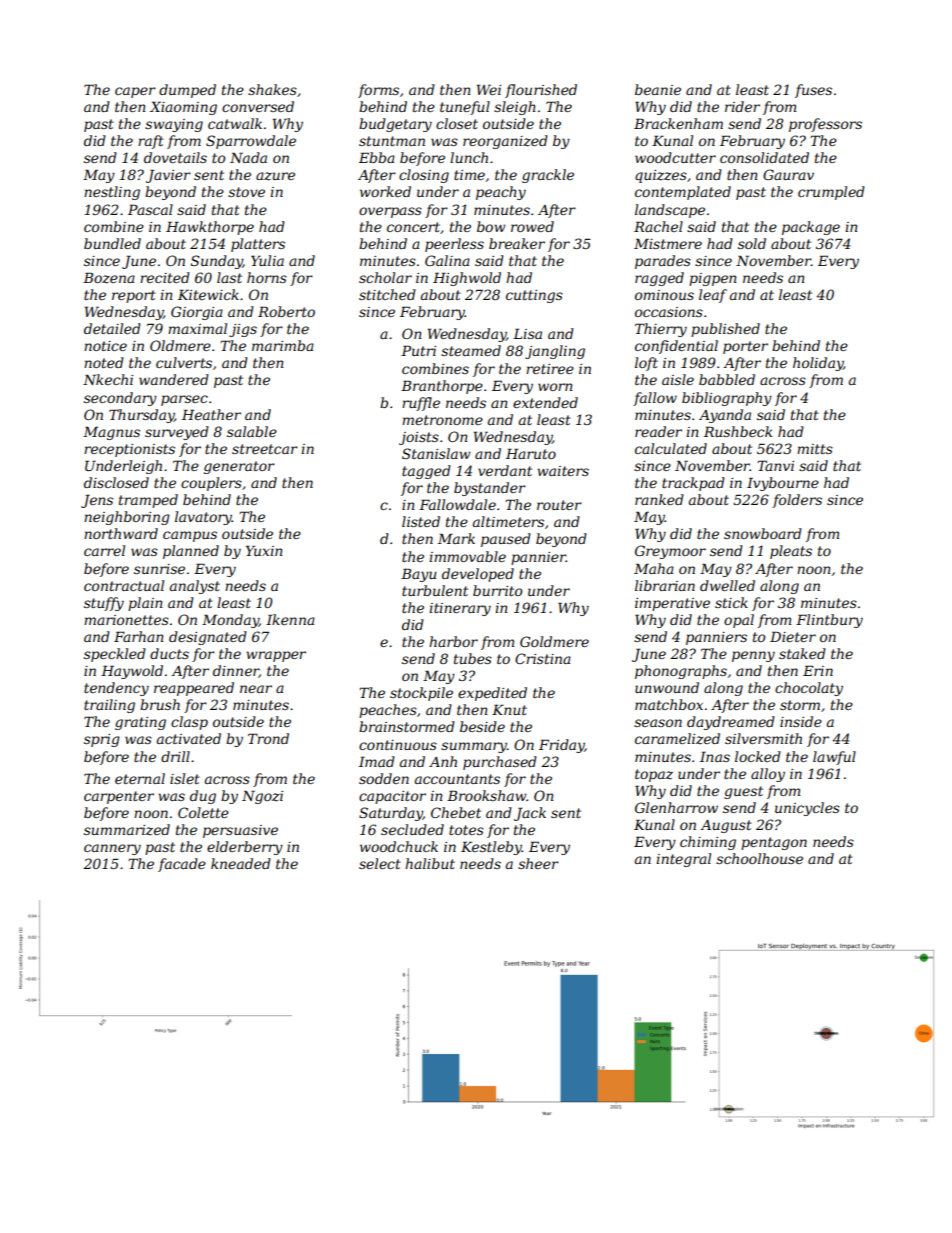 The width and height of the screenshot is (952, 1233). What do you see at coordinates (127, 830) in the screenshot?
I see `summarized` at bounding box center [127, 830].
